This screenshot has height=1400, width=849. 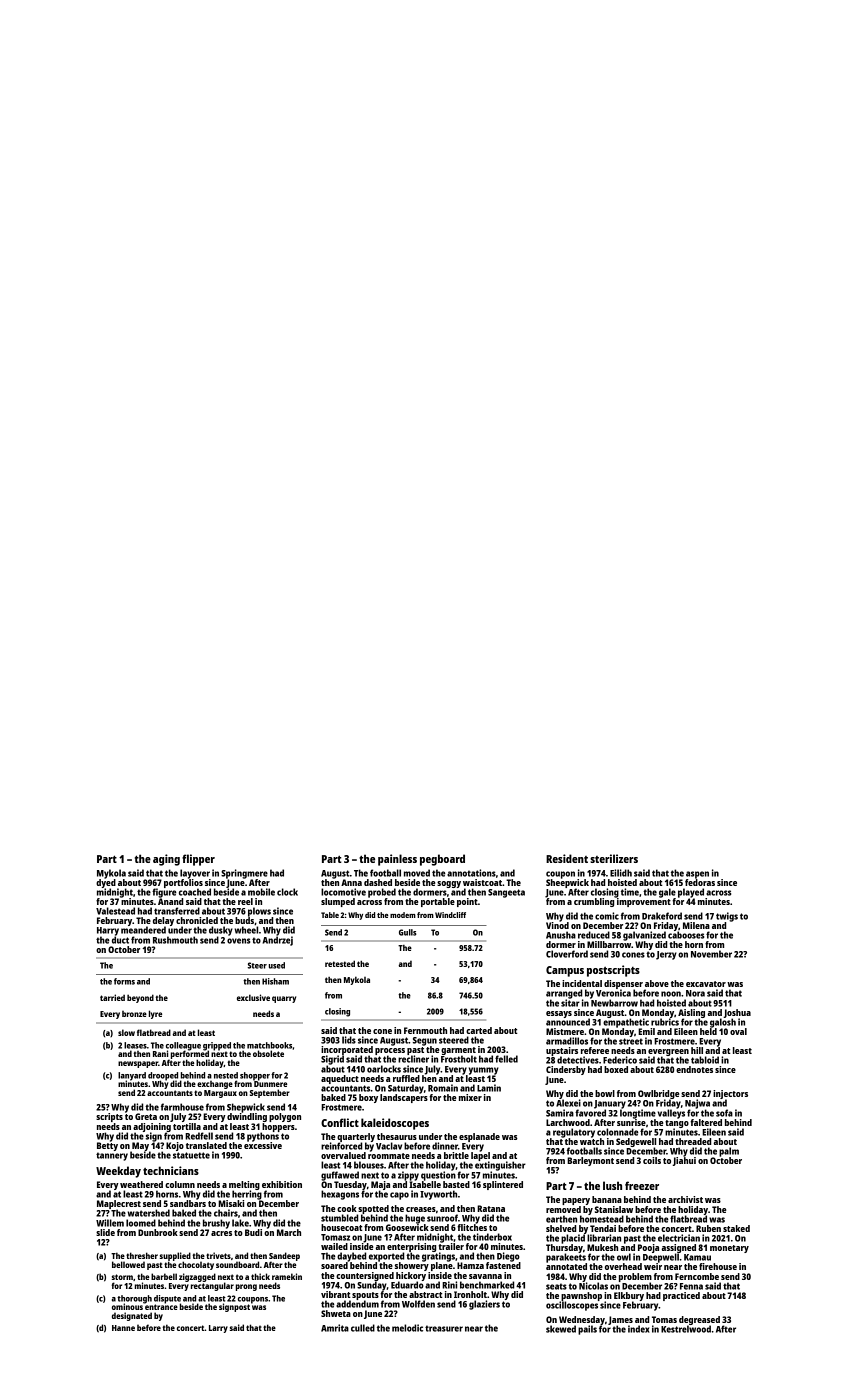 What do you see at coordinates (218, 1329) in the screenshot?
I see `Larry` at bounding box center [218, 1329].
